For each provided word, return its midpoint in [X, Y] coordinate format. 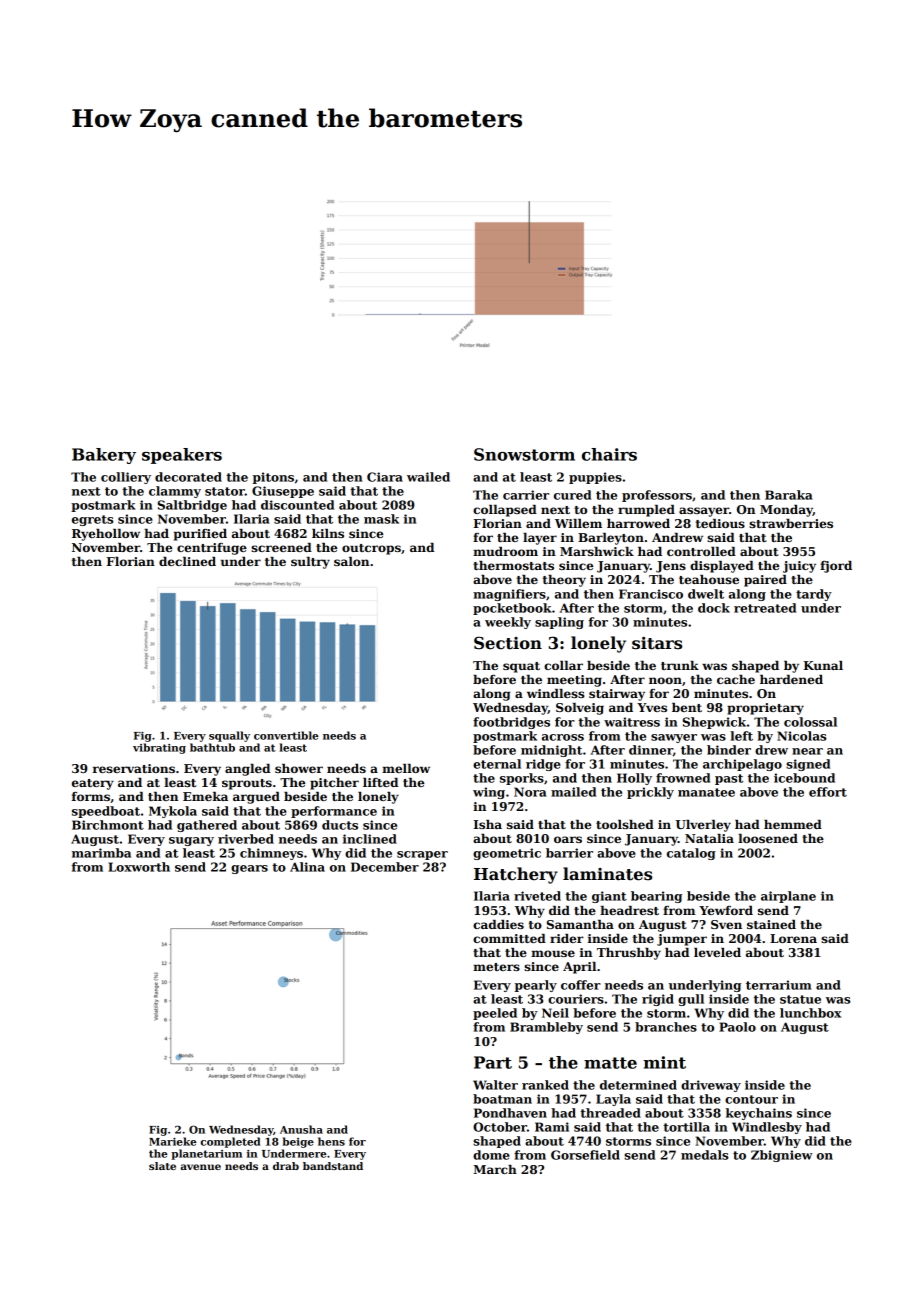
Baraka [789, 495]
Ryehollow [106, 535]
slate [162, 1166]
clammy [175, 492]
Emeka [205, 796]
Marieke [172, 1141]
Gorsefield [585, 1155]
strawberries [791, 523]
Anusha [301, 1129]
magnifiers [509, 595]
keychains [759, 1114]
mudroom [505, 551]
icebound [804, 778]
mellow [406, 768]
